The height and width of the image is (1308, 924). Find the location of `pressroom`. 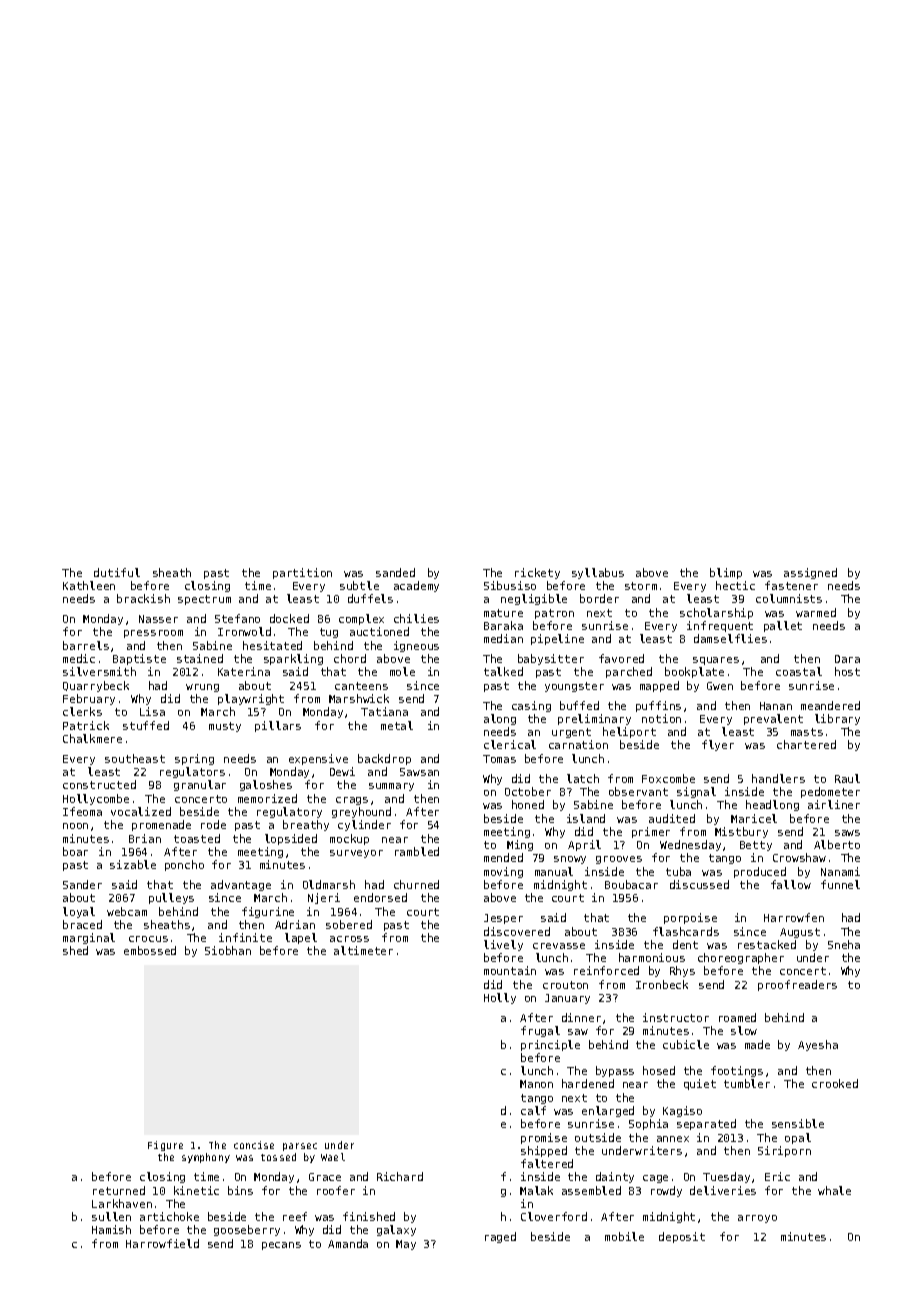

pressroom is located at coordinates (153, 634).
